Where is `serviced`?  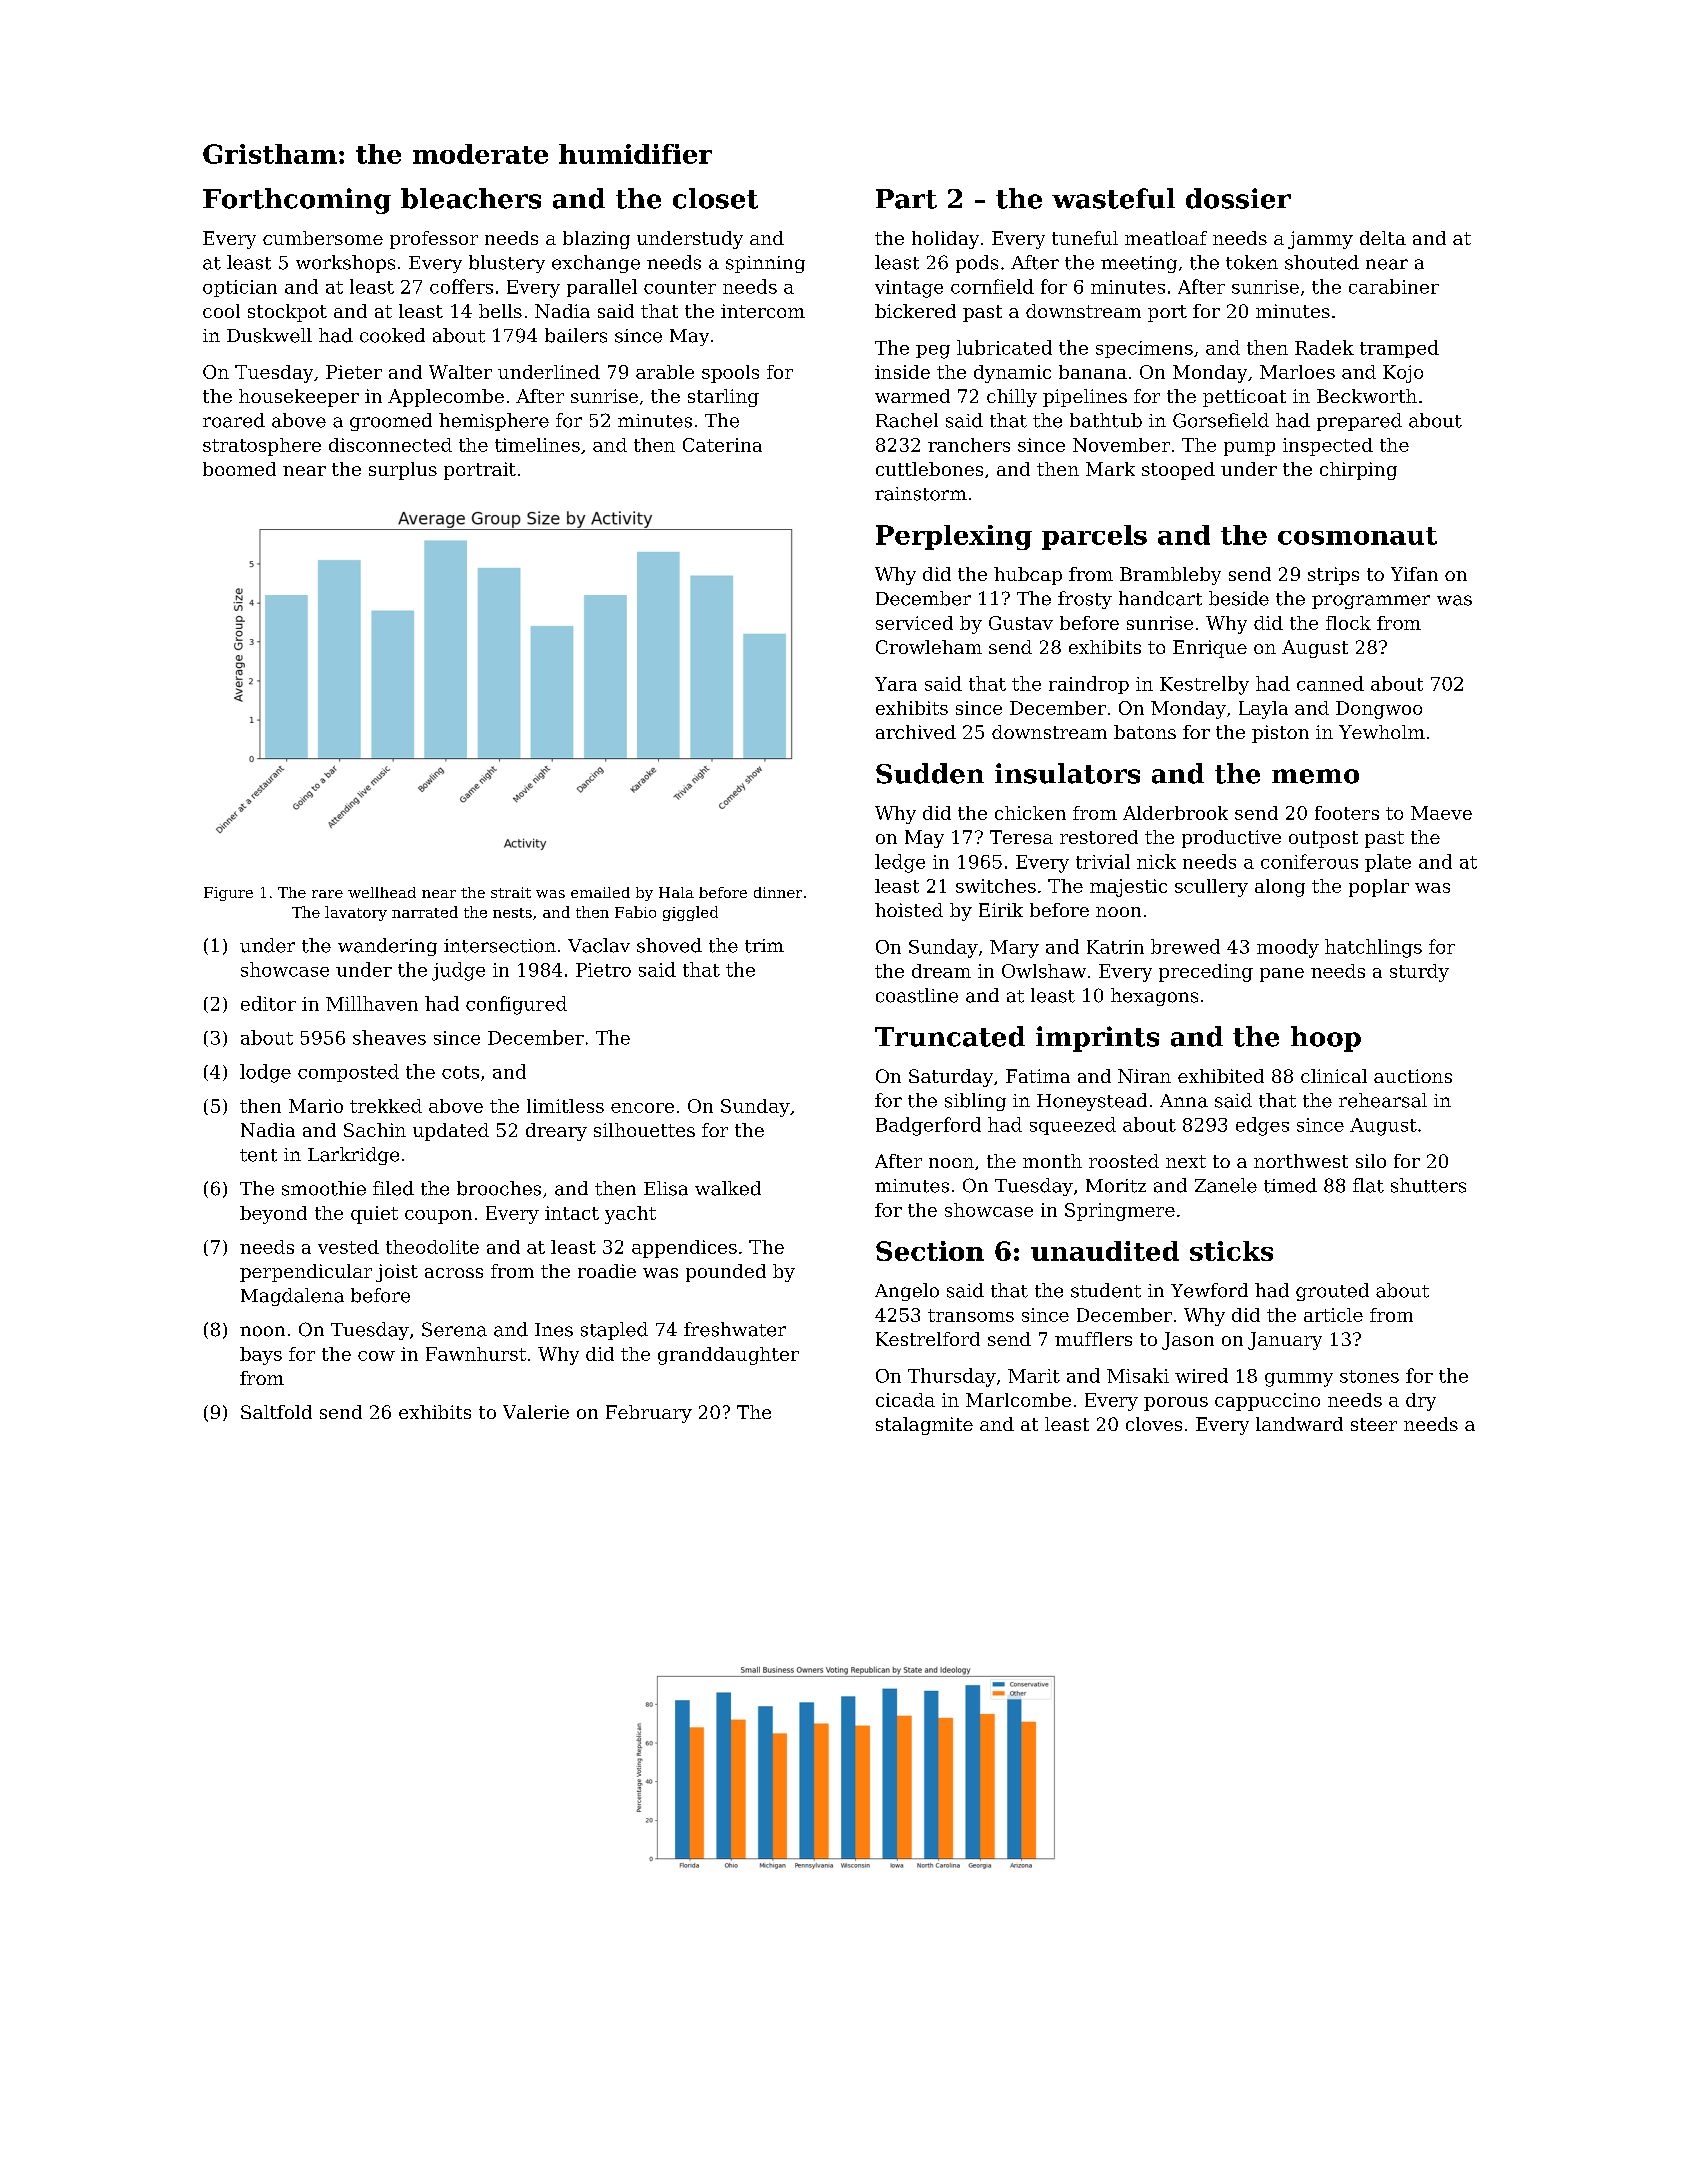 serviced is located at coordinates (914, 623).
